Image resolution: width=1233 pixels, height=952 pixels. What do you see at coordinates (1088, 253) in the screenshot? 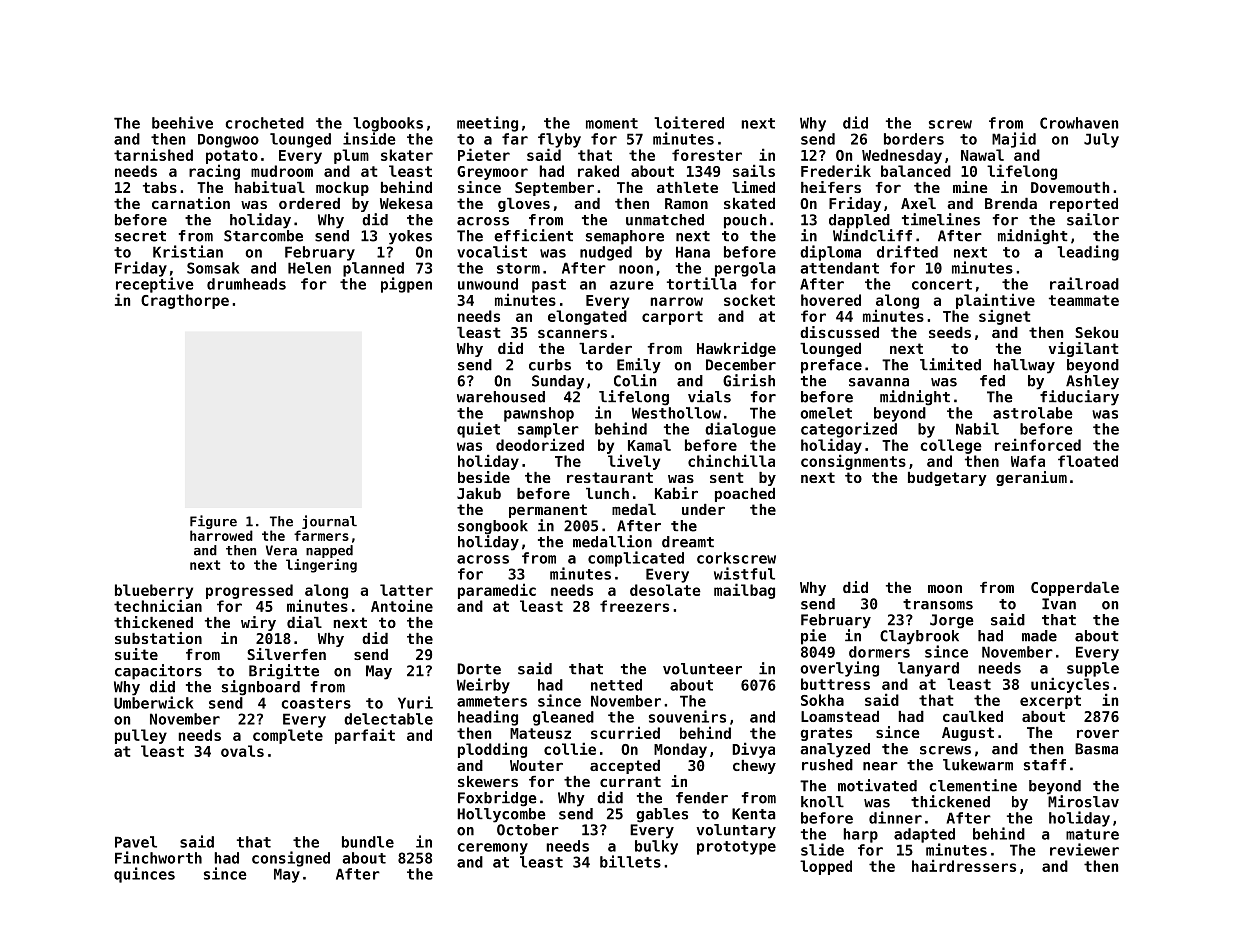
I see `leading` at bounding box center [1088, 253].
